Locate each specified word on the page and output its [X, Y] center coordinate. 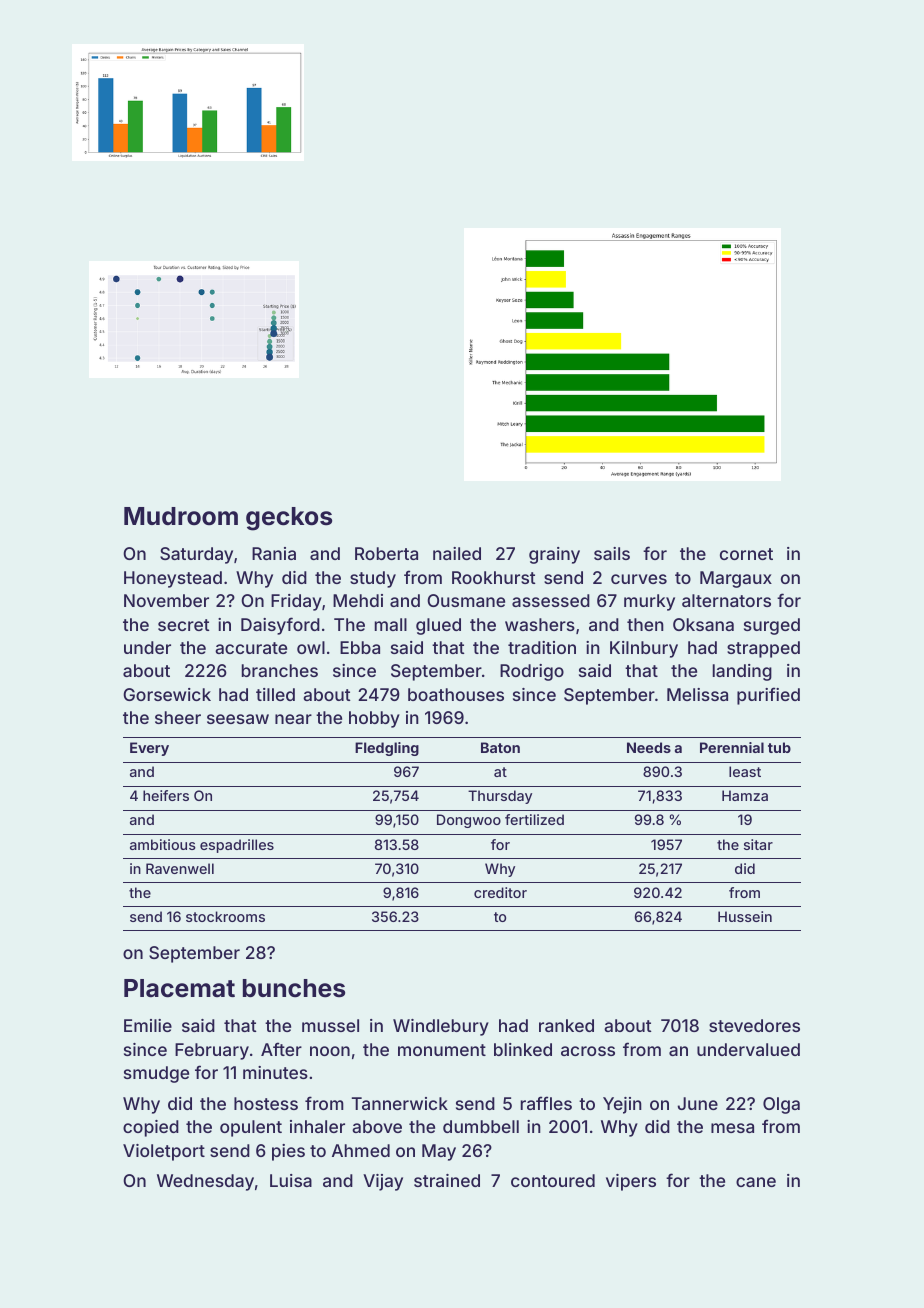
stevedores [754, 1025]
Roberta [386, 553]
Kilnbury [644, 649]
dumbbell [481, 1126]
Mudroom [181, 516]
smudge [156, 1074]
